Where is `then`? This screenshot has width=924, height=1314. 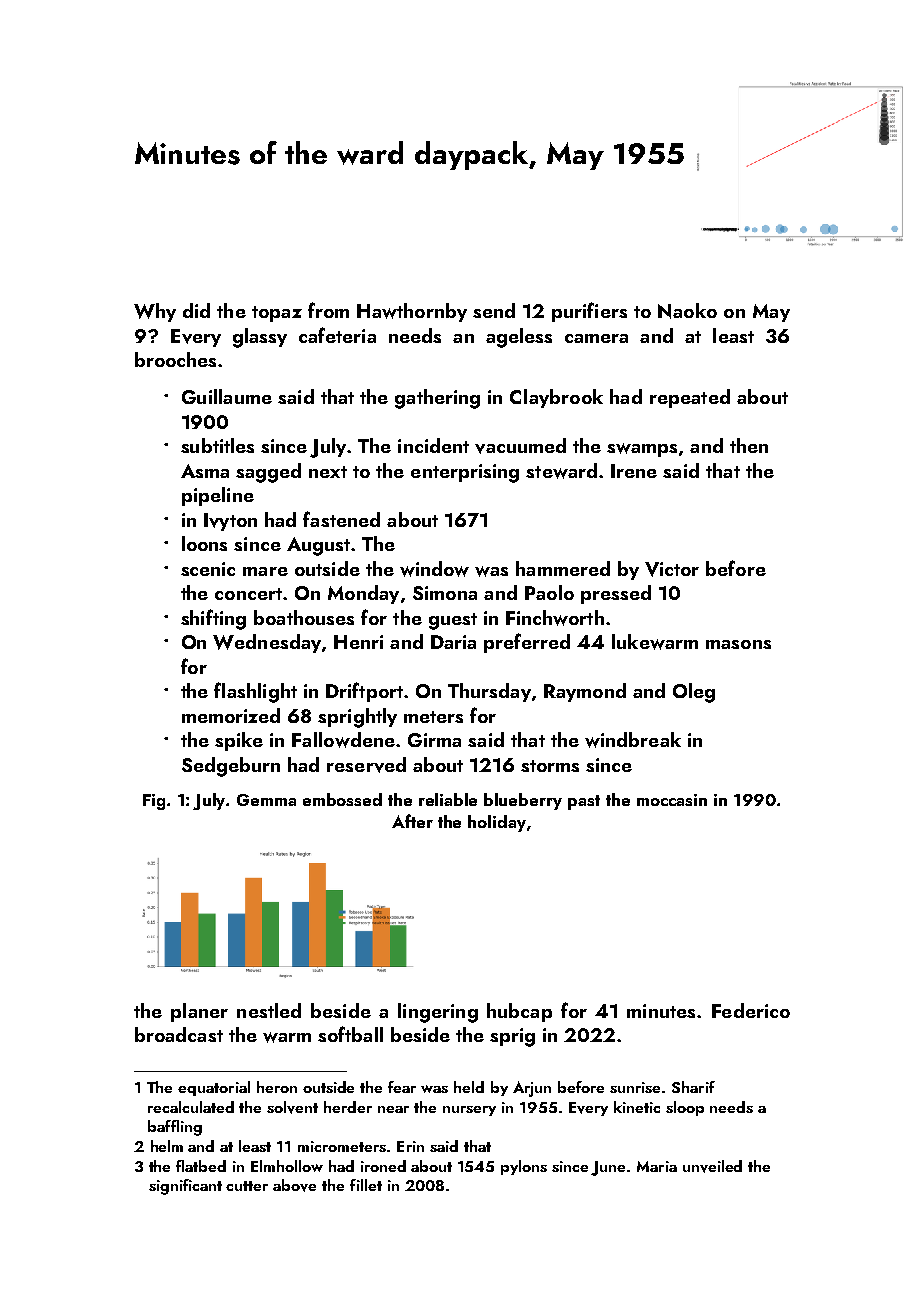 then is located at coordinates (749, 445).
